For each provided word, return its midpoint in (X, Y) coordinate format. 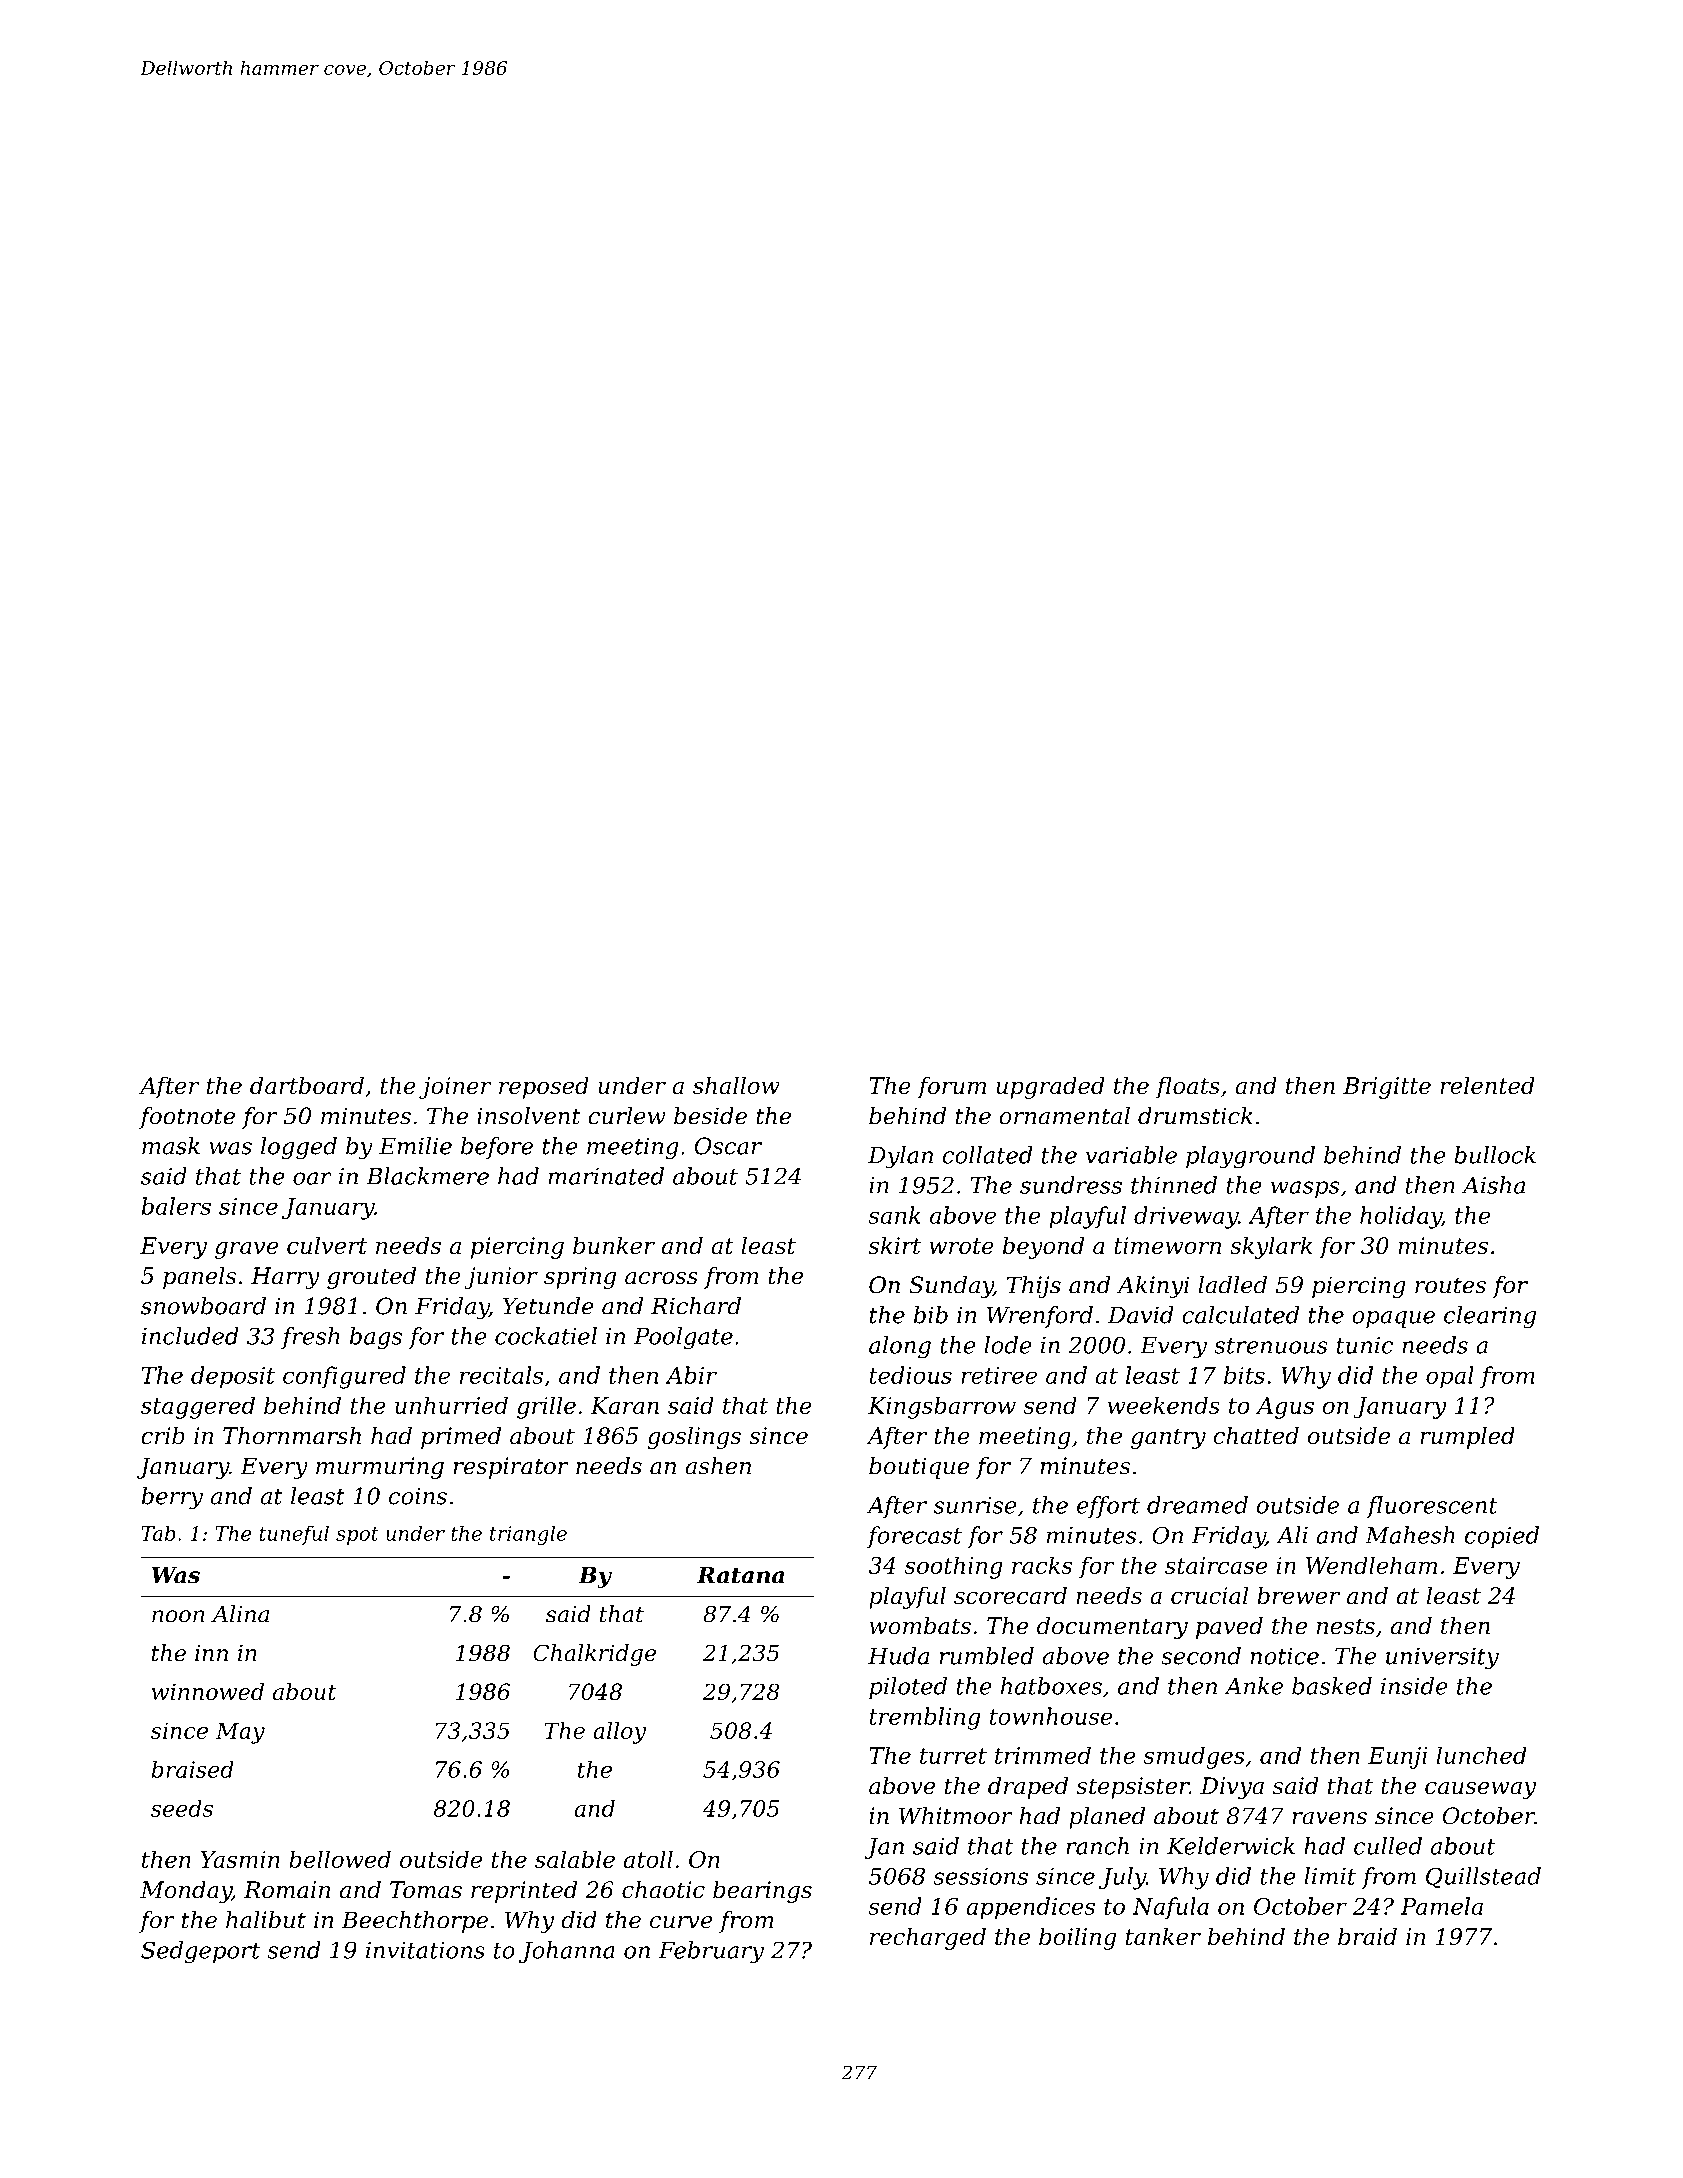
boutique (919, 1468)
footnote (187, 1118)
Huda (898, 1656)
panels (199, 1278)
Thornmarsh (292, 1436)
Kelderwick (1231, 1846)
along (900, 1347)
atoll (648, 1859)
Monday (186, 1892)
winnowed (208, 1691)
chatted (1256, 1436)
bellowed (340, 1859)
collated (987, 1155)
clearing (1490, 1317)
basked (1332, 1686)
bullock (1495, 1155)
